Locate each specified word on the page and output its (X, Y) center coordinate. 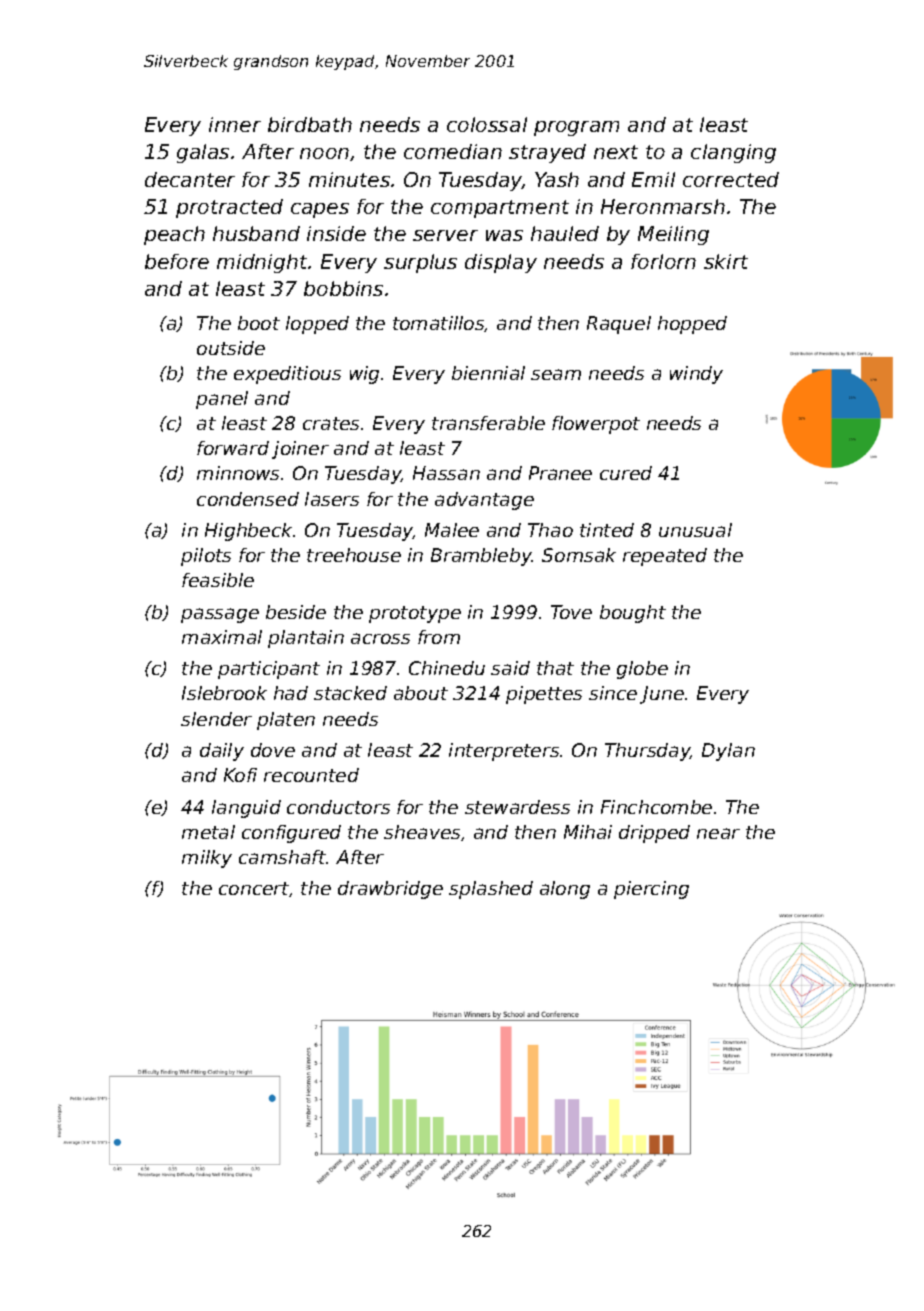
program (576, 128)
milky (207, 859)
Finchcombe (656, 807)
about (421, 693)
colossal (487, 124)
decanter (190, 179)
